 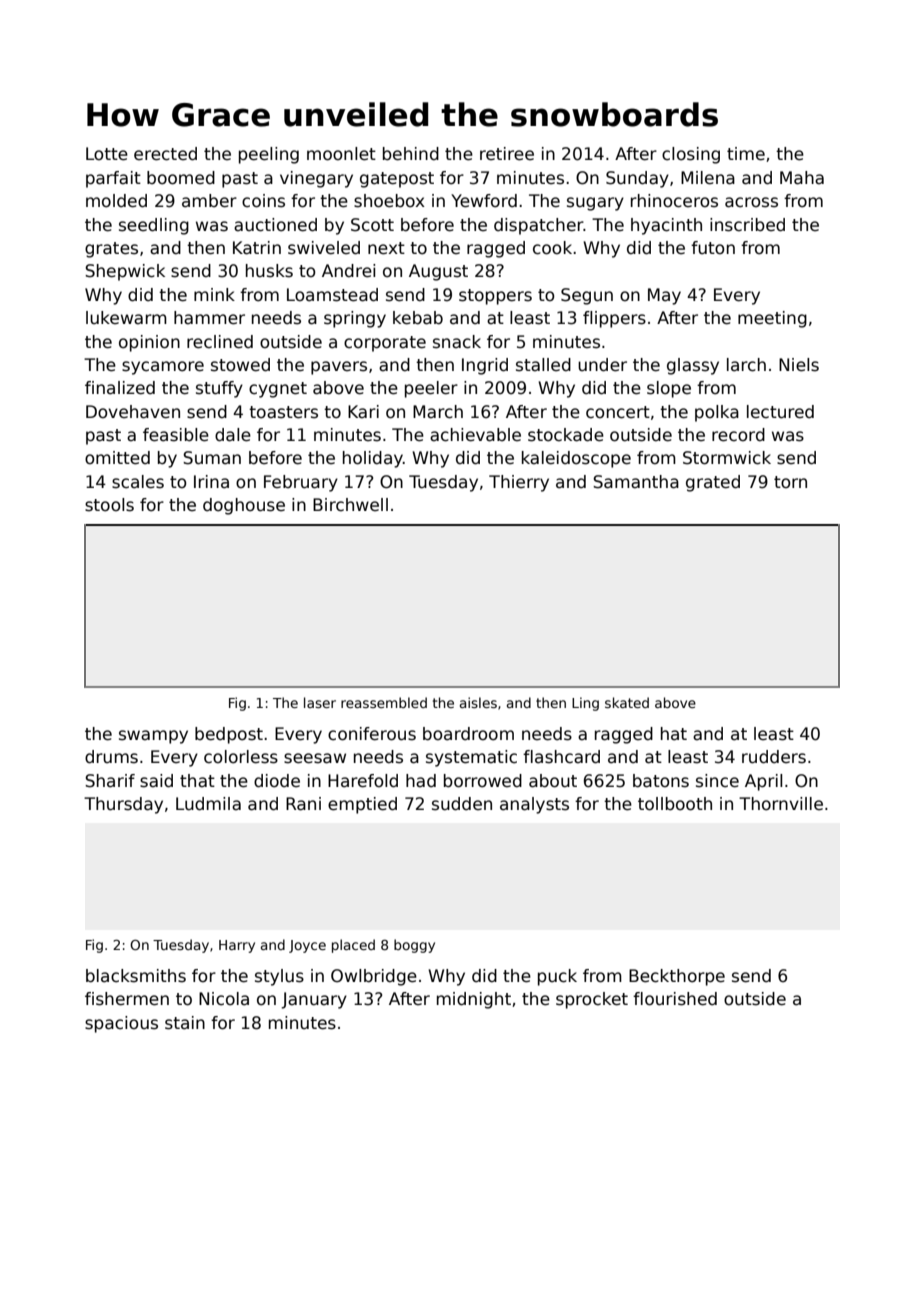 What do you see at coordinates (627, 702) in the document?
I see `skated` at bounding box center [627, 702].
